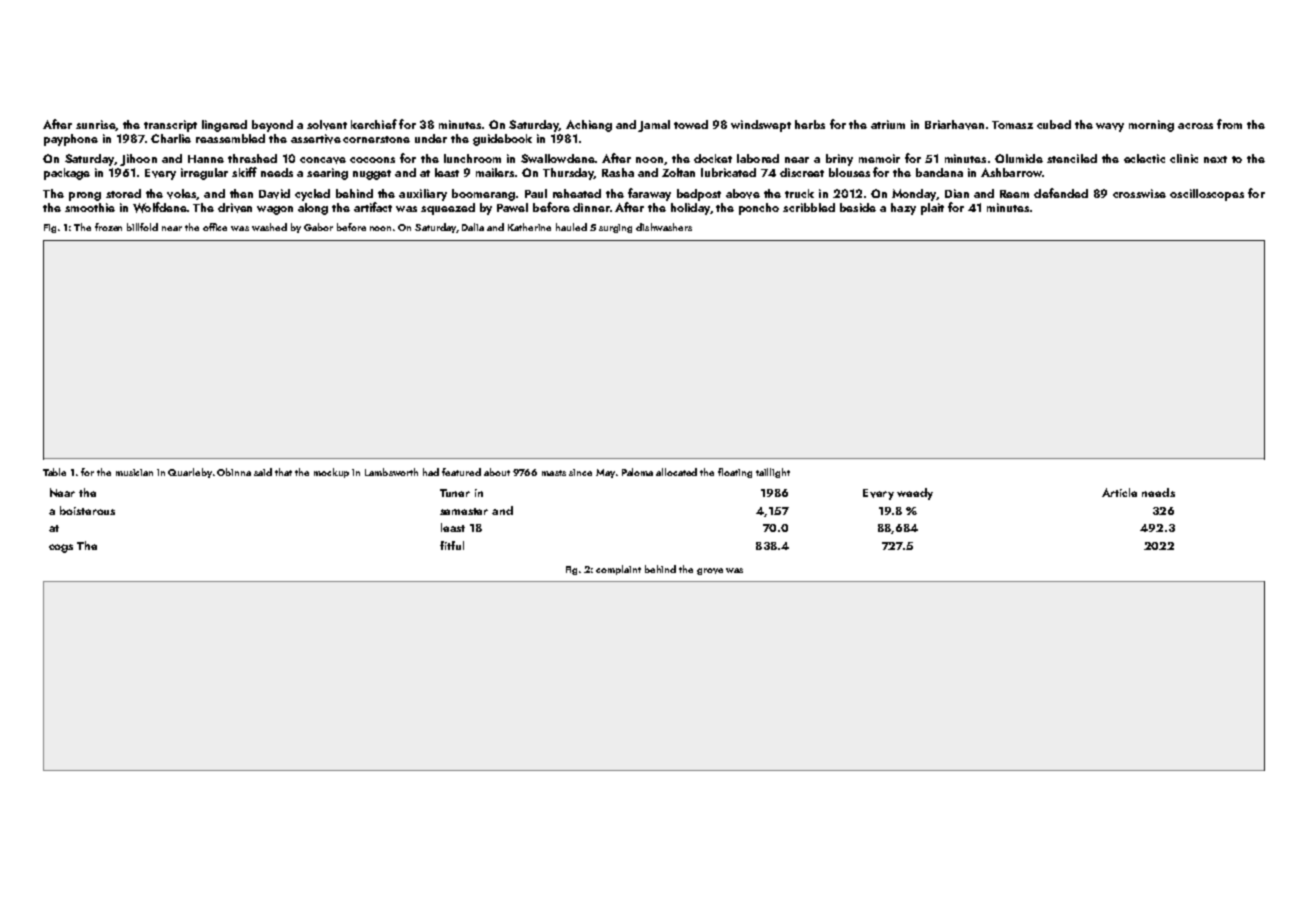 Image resolution: width=1308 pixels, height=924 pixels. I want to click on poncho, so click(759, 209).
